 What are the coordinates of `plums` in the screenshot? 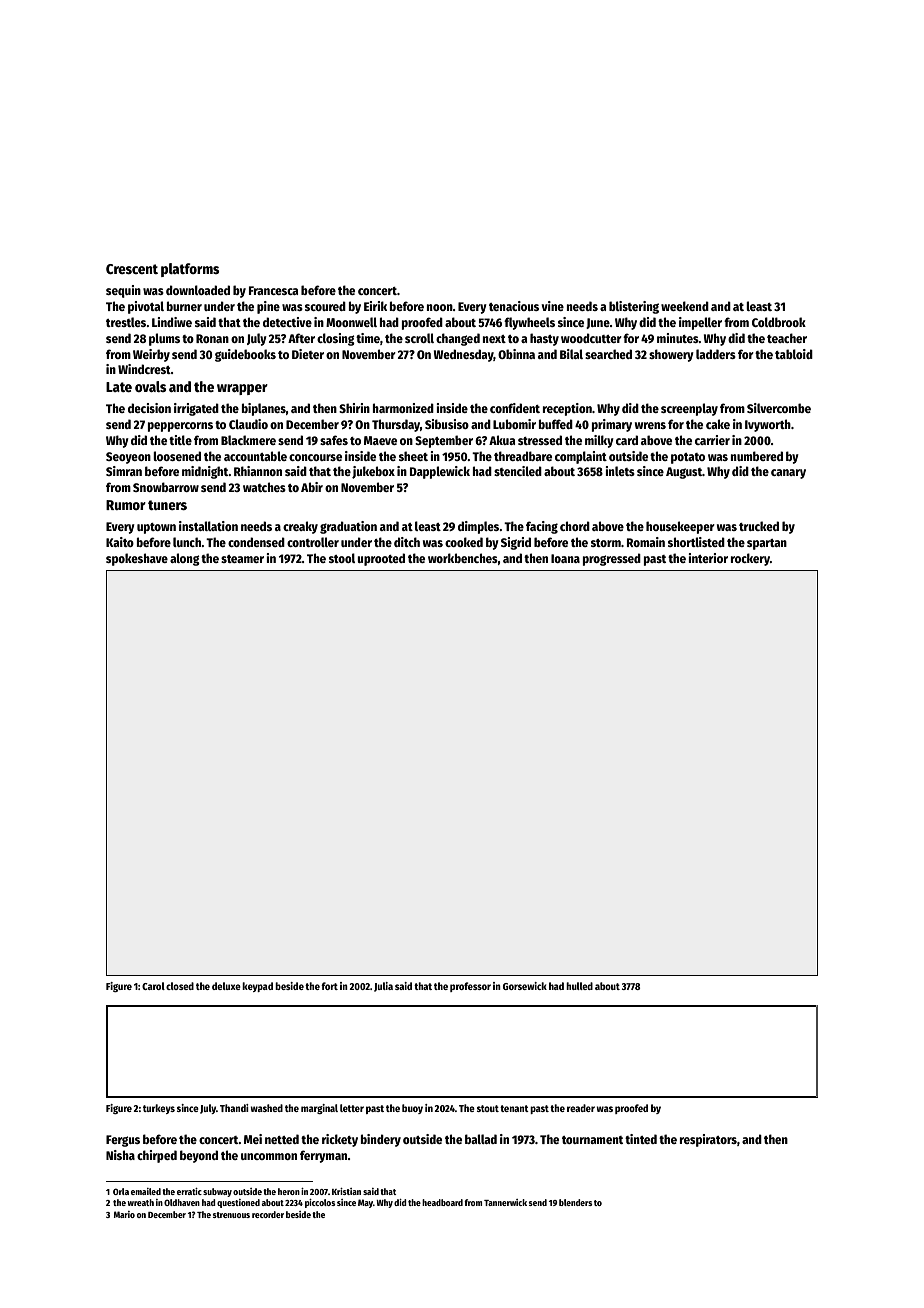 It's located at (164, 339).
